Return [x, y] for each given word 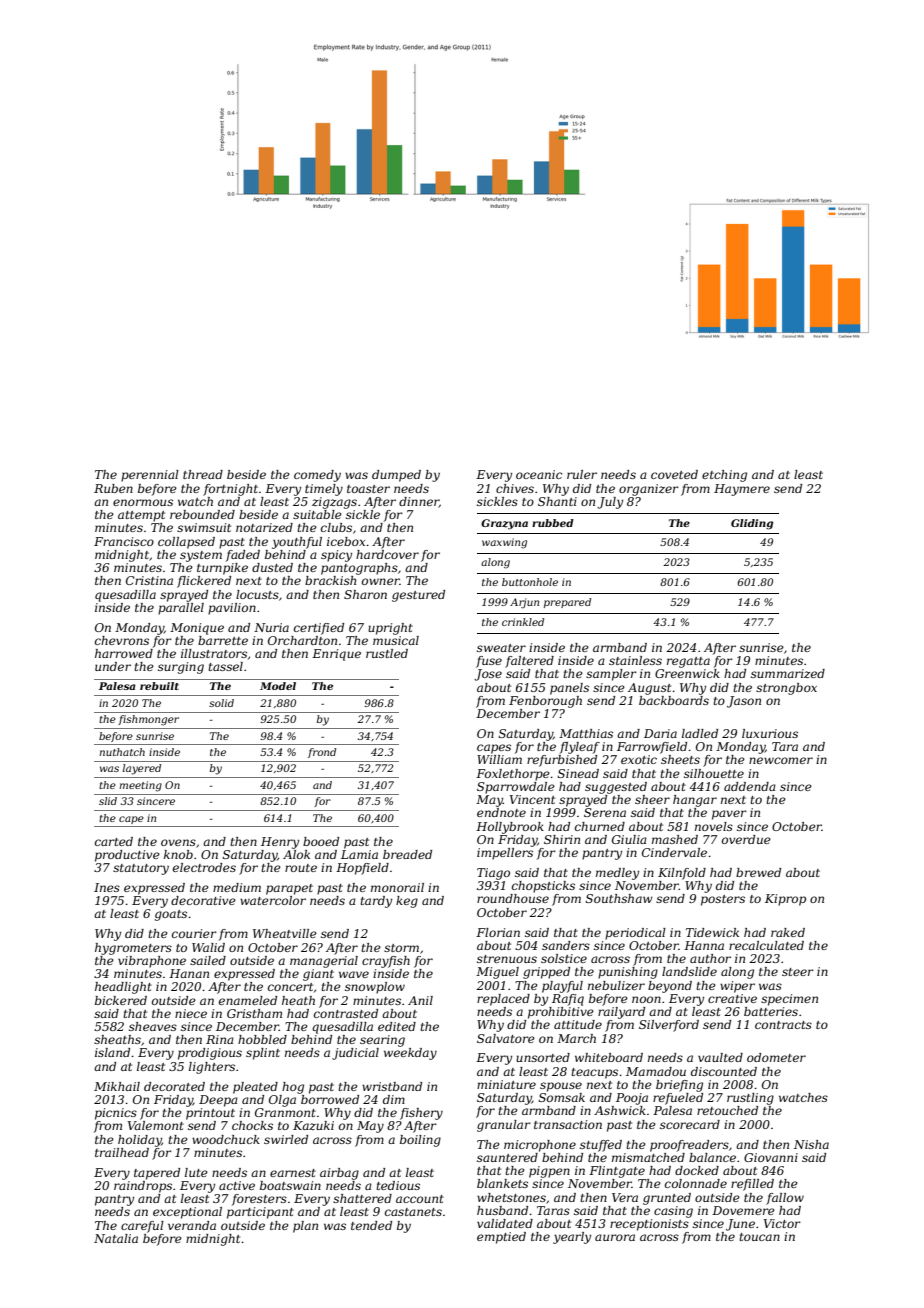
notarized [264, 527]
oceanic [539, 474]
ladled [700, 733]
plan [305, 1227]
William [499, 759]
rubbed [553, 523]
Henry [280, 843]
